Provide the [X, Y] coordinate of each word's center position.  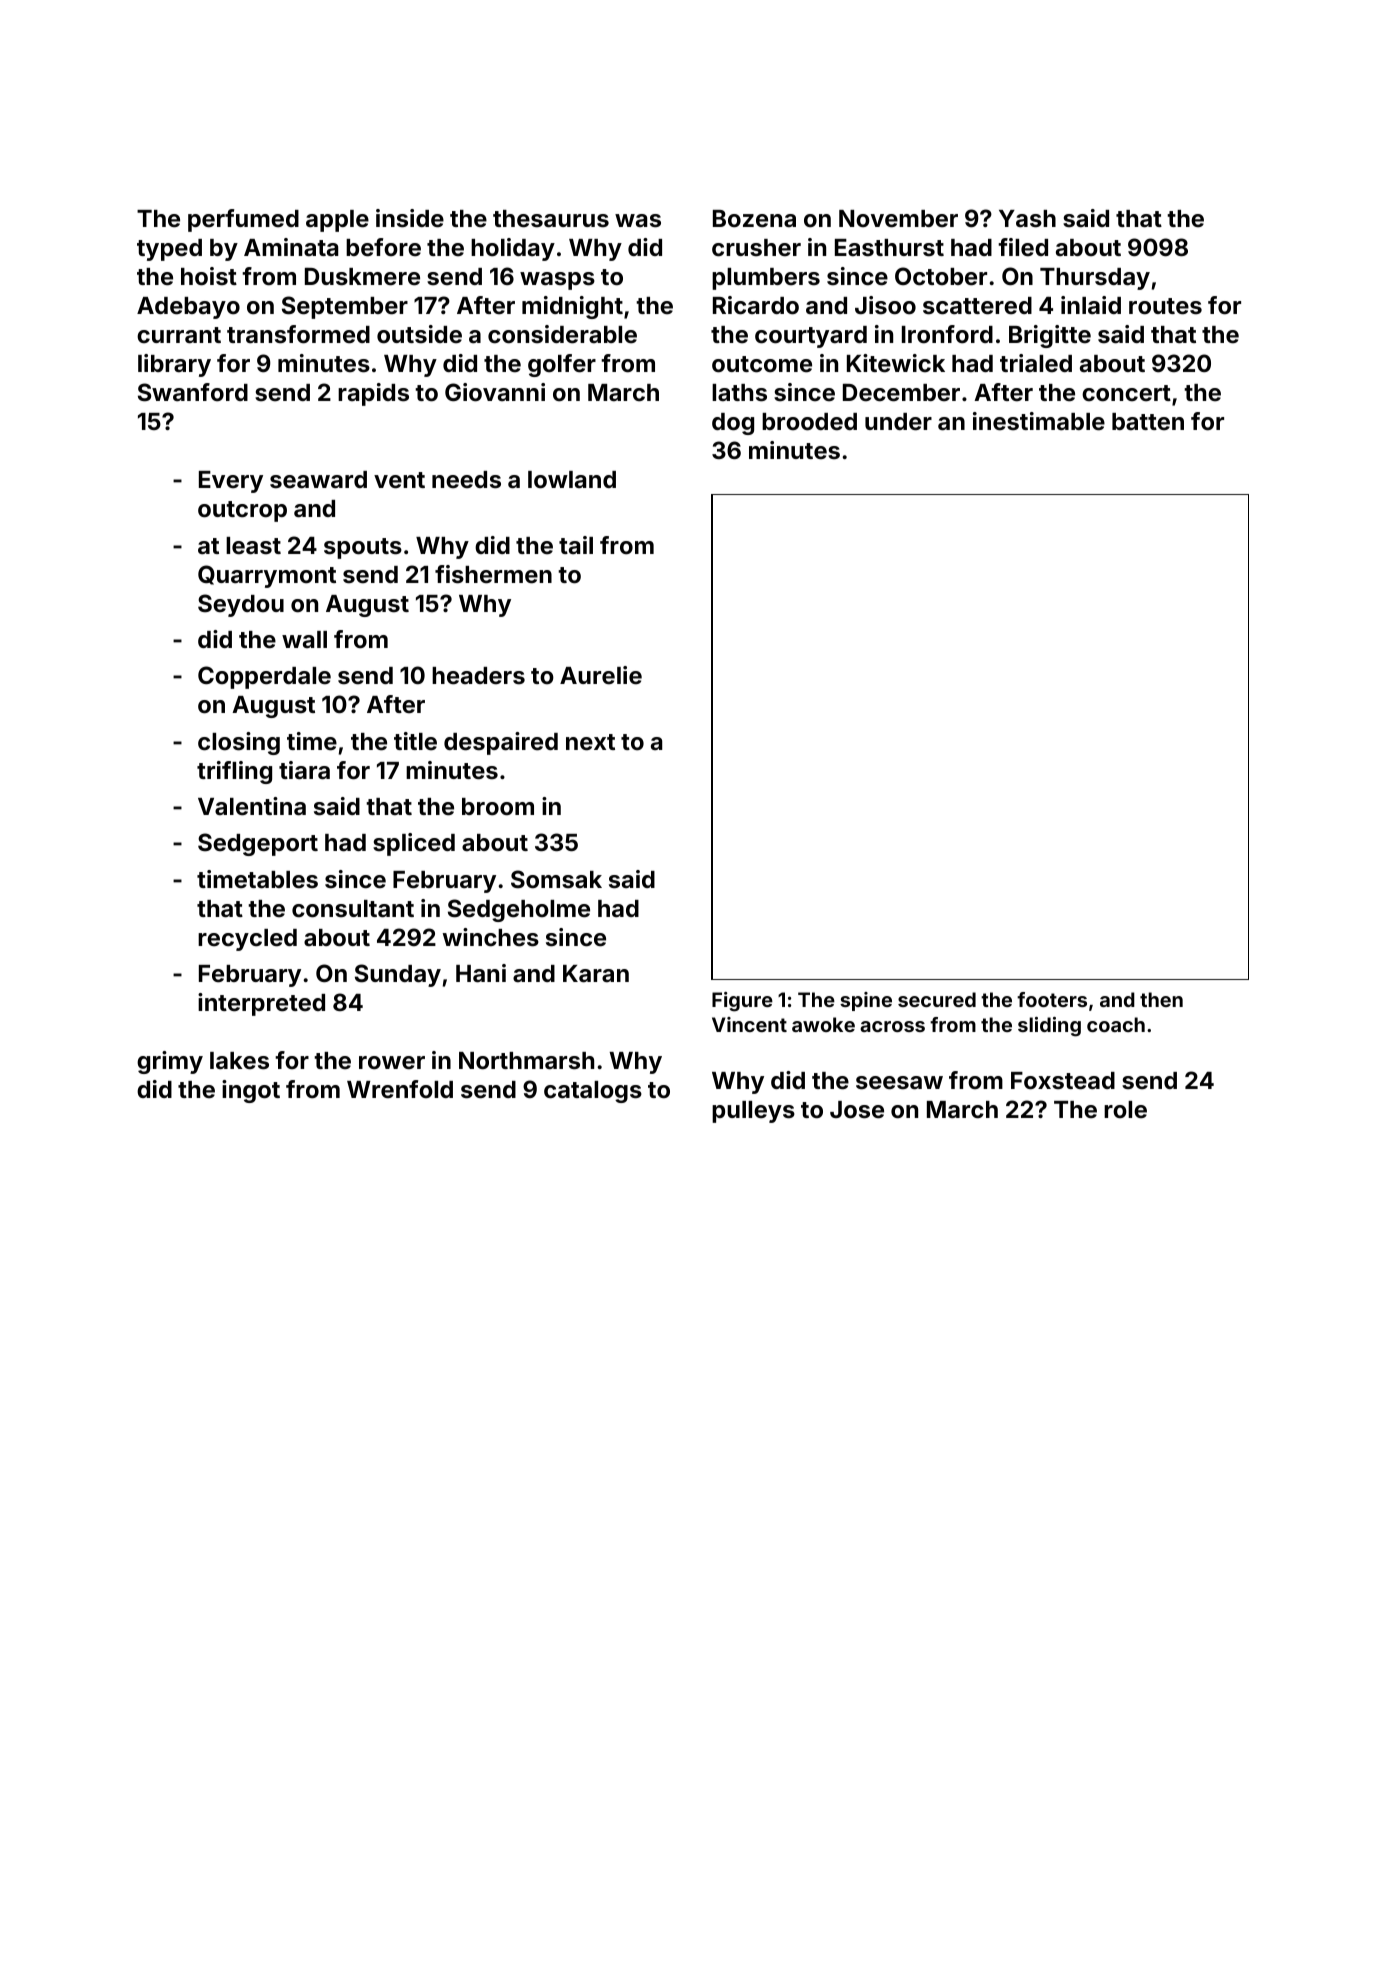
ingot [251, 1091]
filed [1023, 247]
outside [419, 334]
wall [304, 639]
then [1161, 999]
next [590, 742]
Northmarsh [526, 1061]
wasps [557, 281]
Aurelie [601, 675]
